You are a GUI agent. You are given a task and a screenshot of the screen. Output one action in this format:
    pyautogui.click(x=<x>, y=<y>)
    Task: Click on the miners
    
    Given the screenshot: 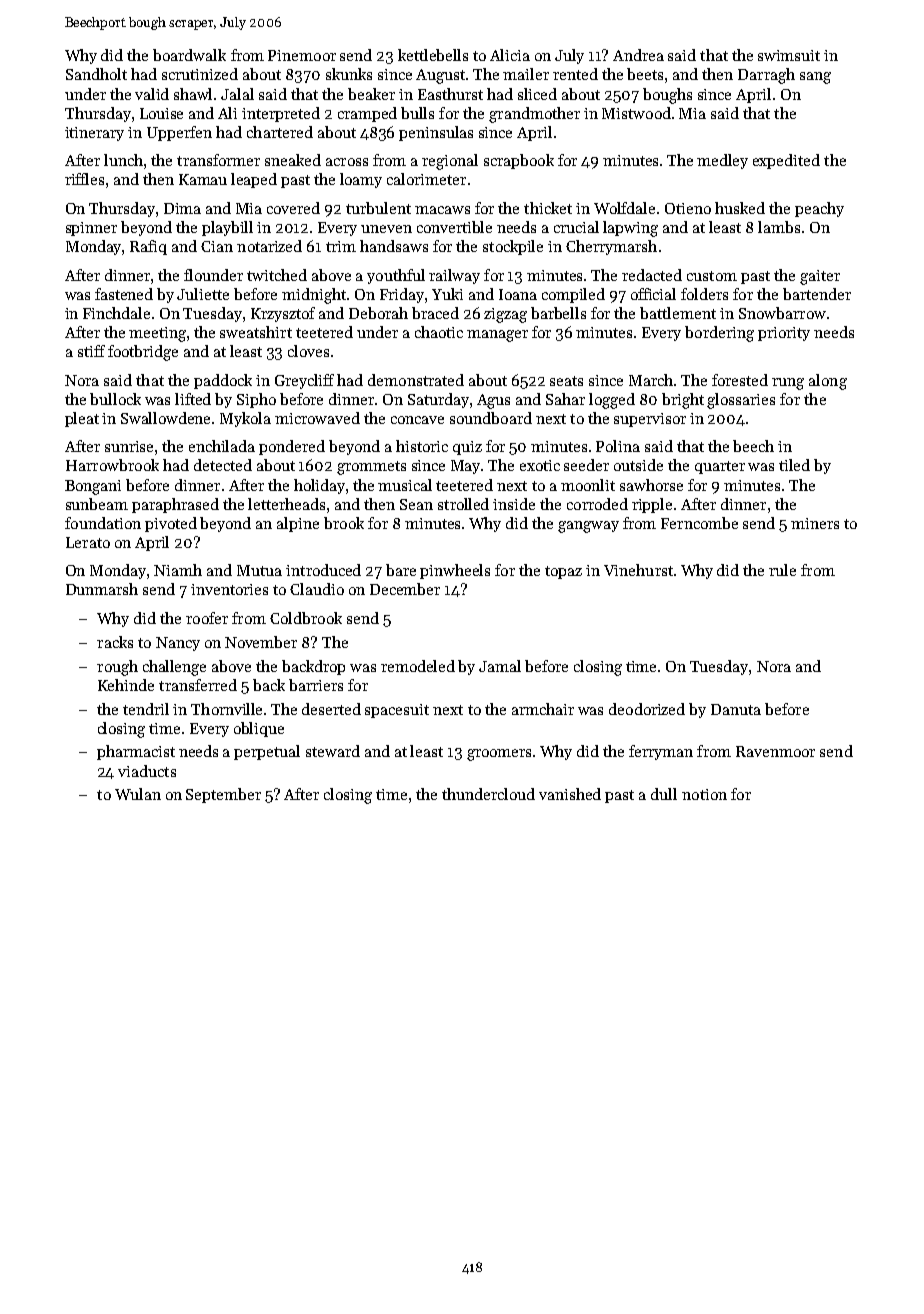 What is the action you would take?
    pyautogui.click(x=815, y=523)
